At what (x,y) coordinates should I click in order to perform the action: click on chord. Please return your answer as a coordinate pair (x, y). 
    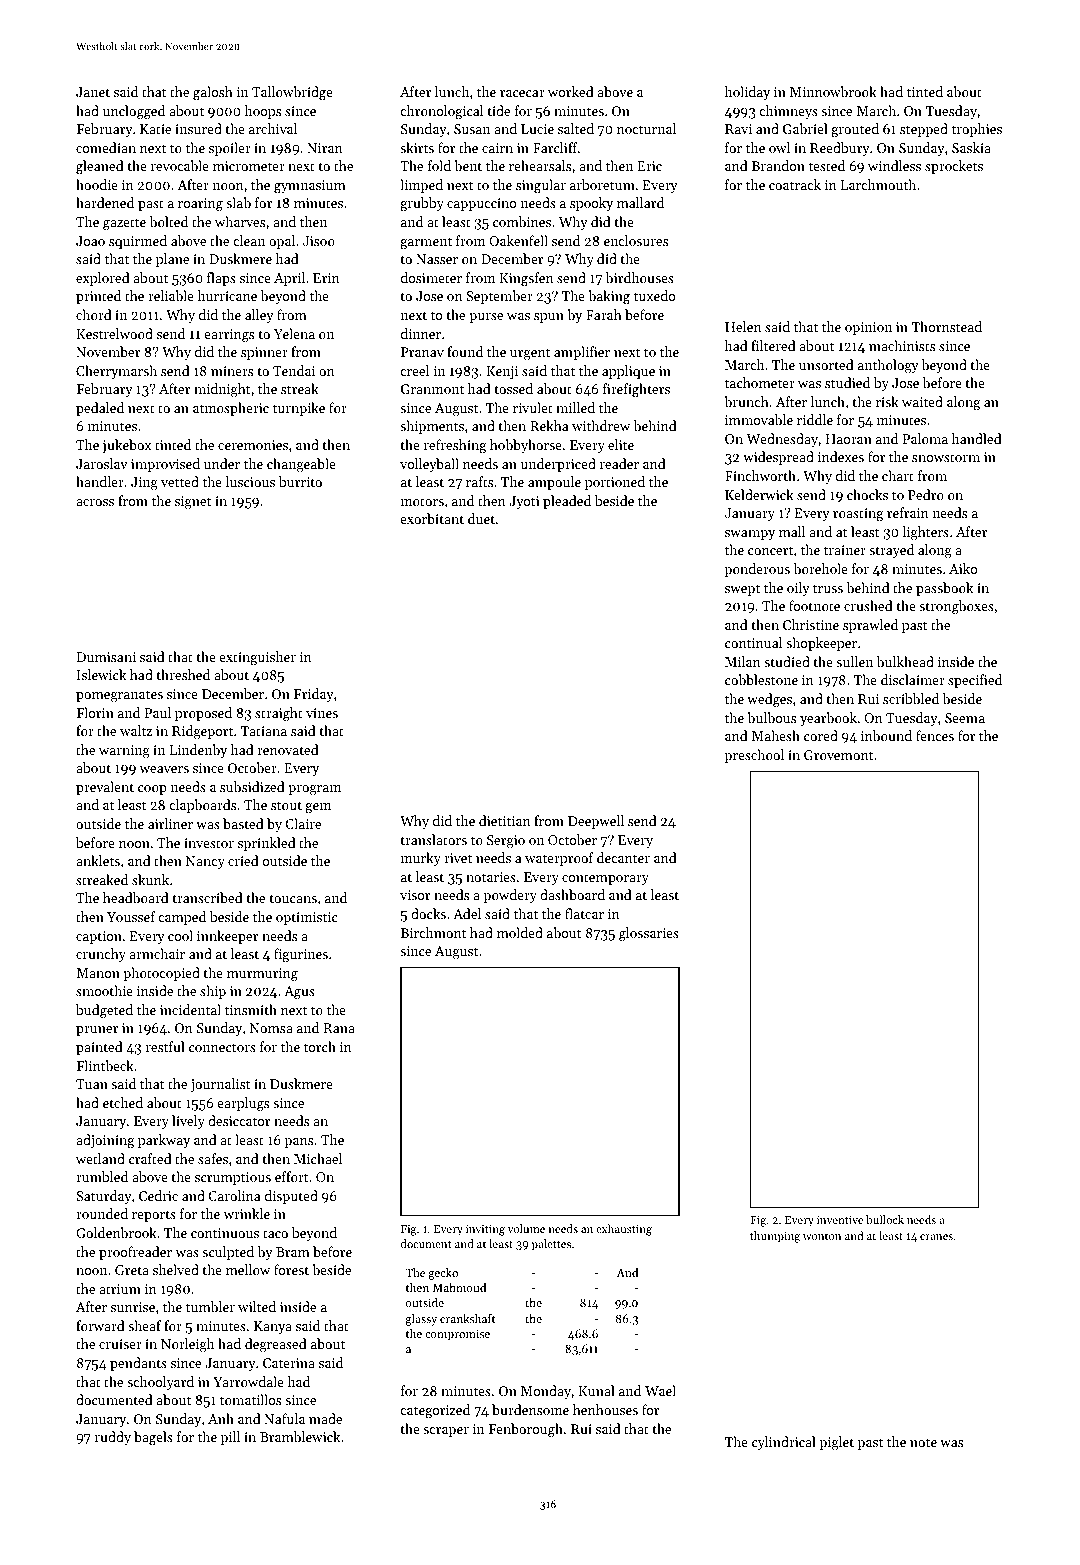
    Looking at the image, I should click on (94, 314).
